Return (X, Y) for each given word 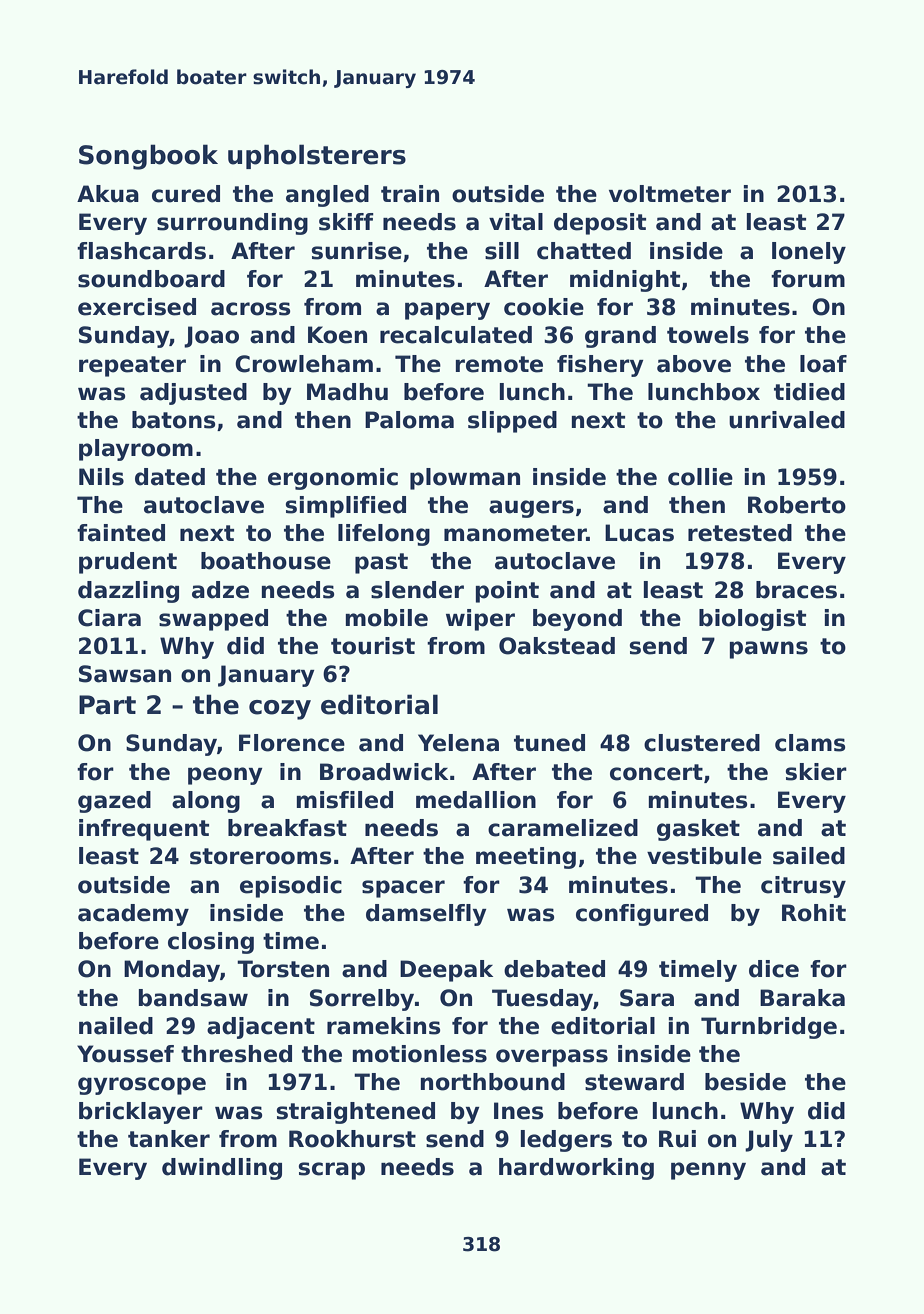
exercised (137, 307)
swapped (213, 620)
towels (708, 335)
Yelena (458, 743)
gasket (698, 830)
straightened (355, 1113)
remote (499, 364)
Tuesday (542, 1000)
